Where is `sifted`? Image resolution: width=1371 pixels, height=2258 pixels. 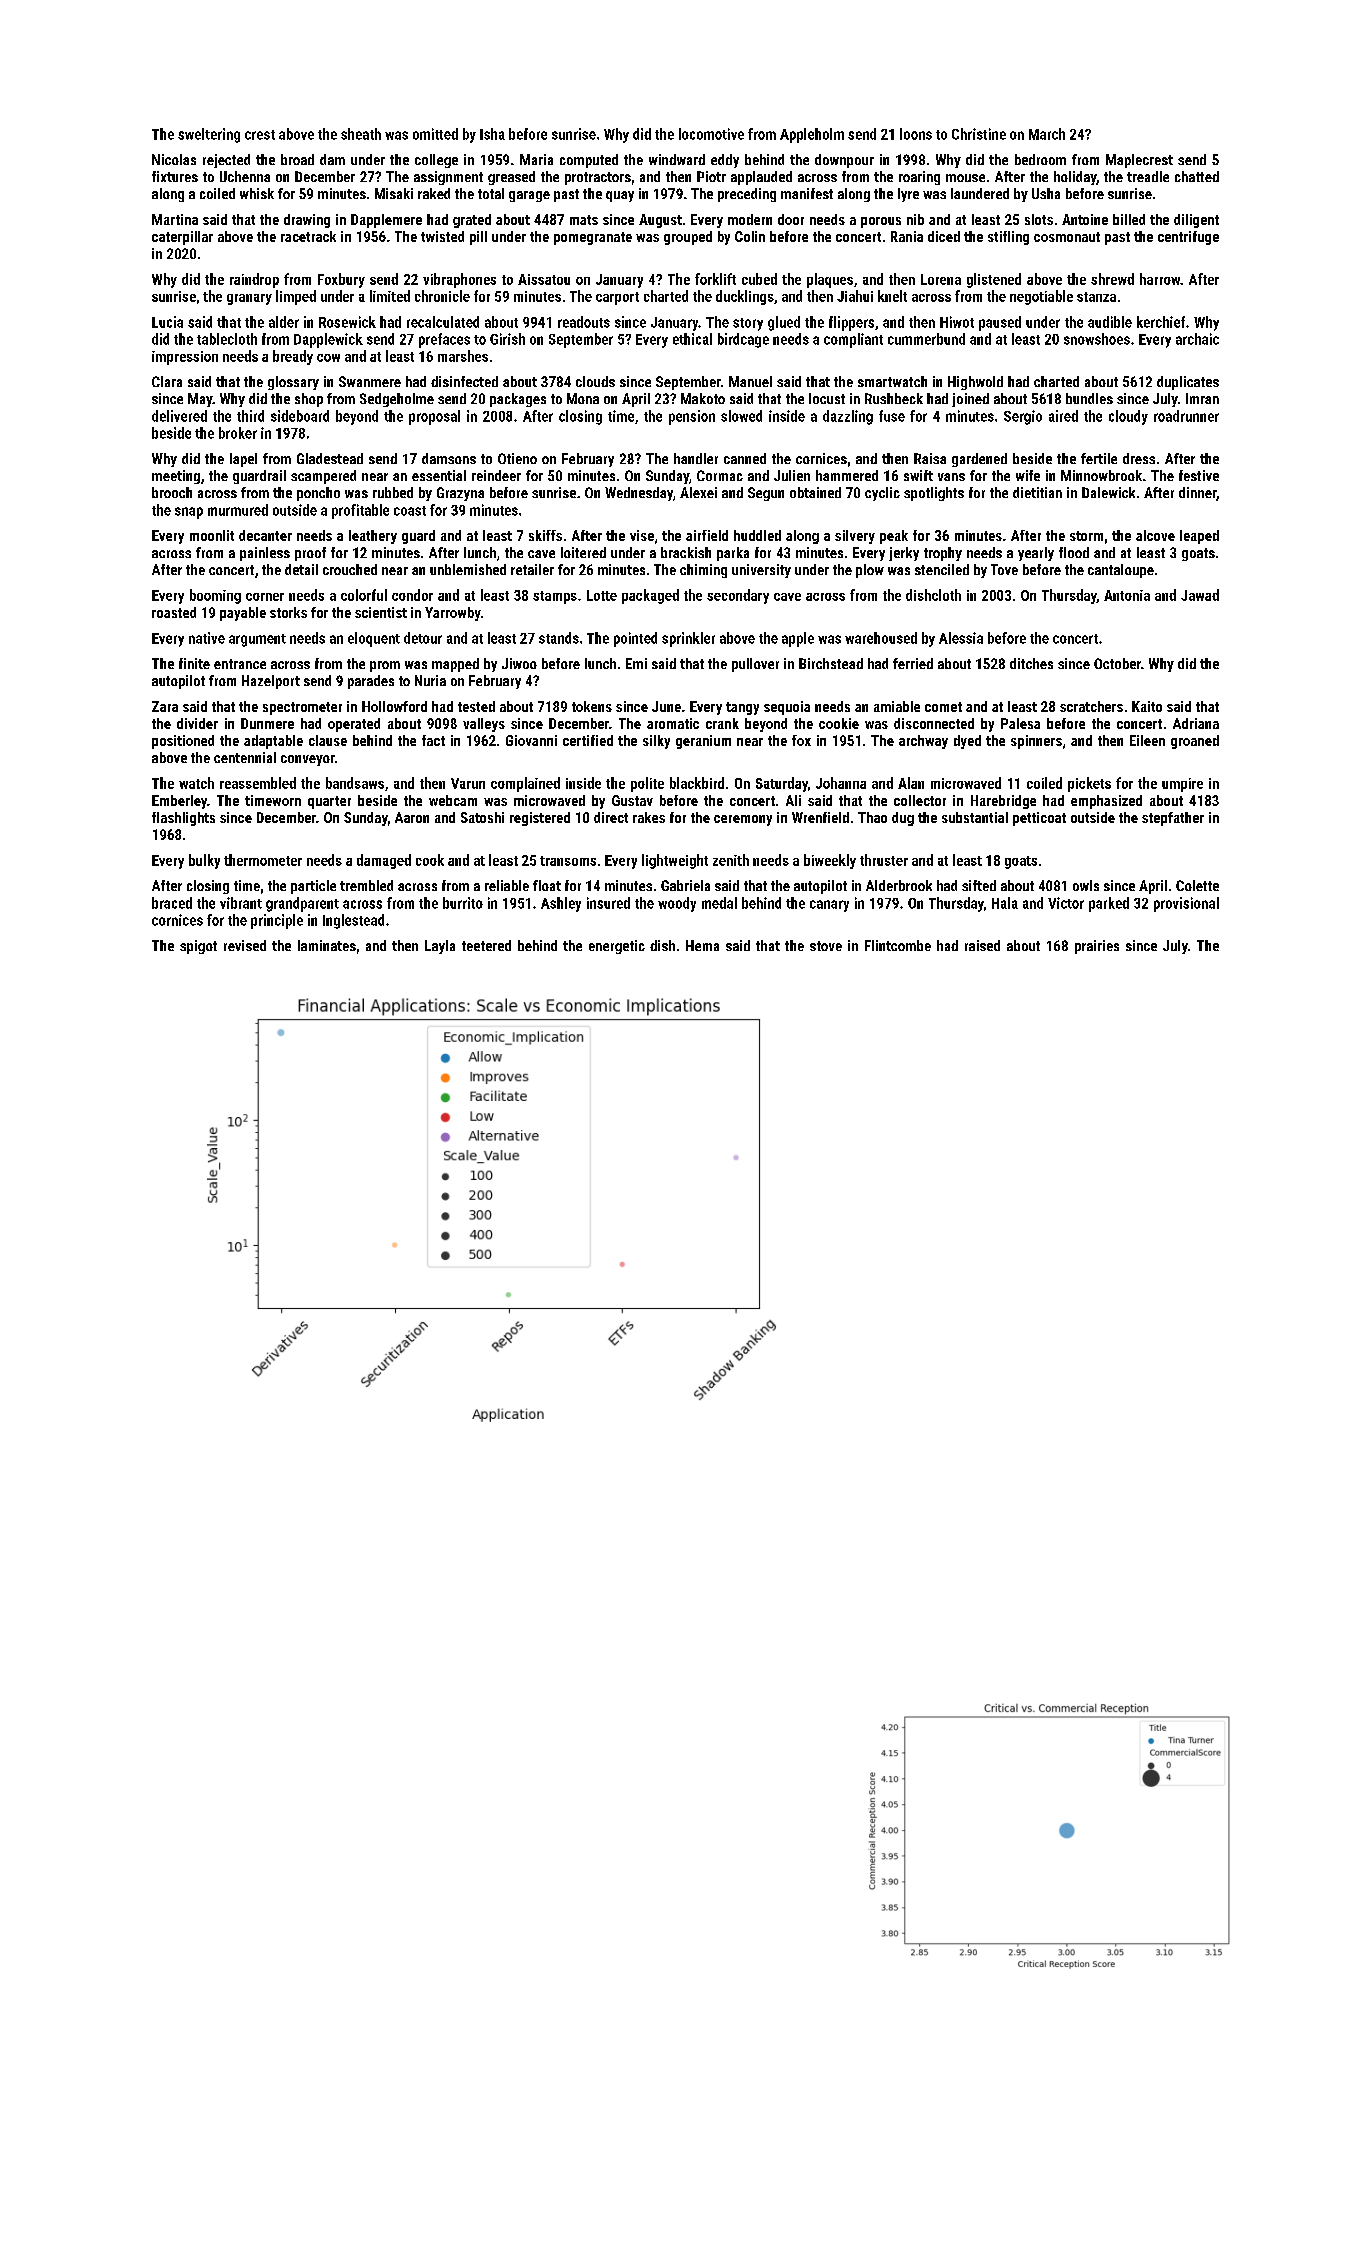 sifted is located at coordinates (979, 885).
